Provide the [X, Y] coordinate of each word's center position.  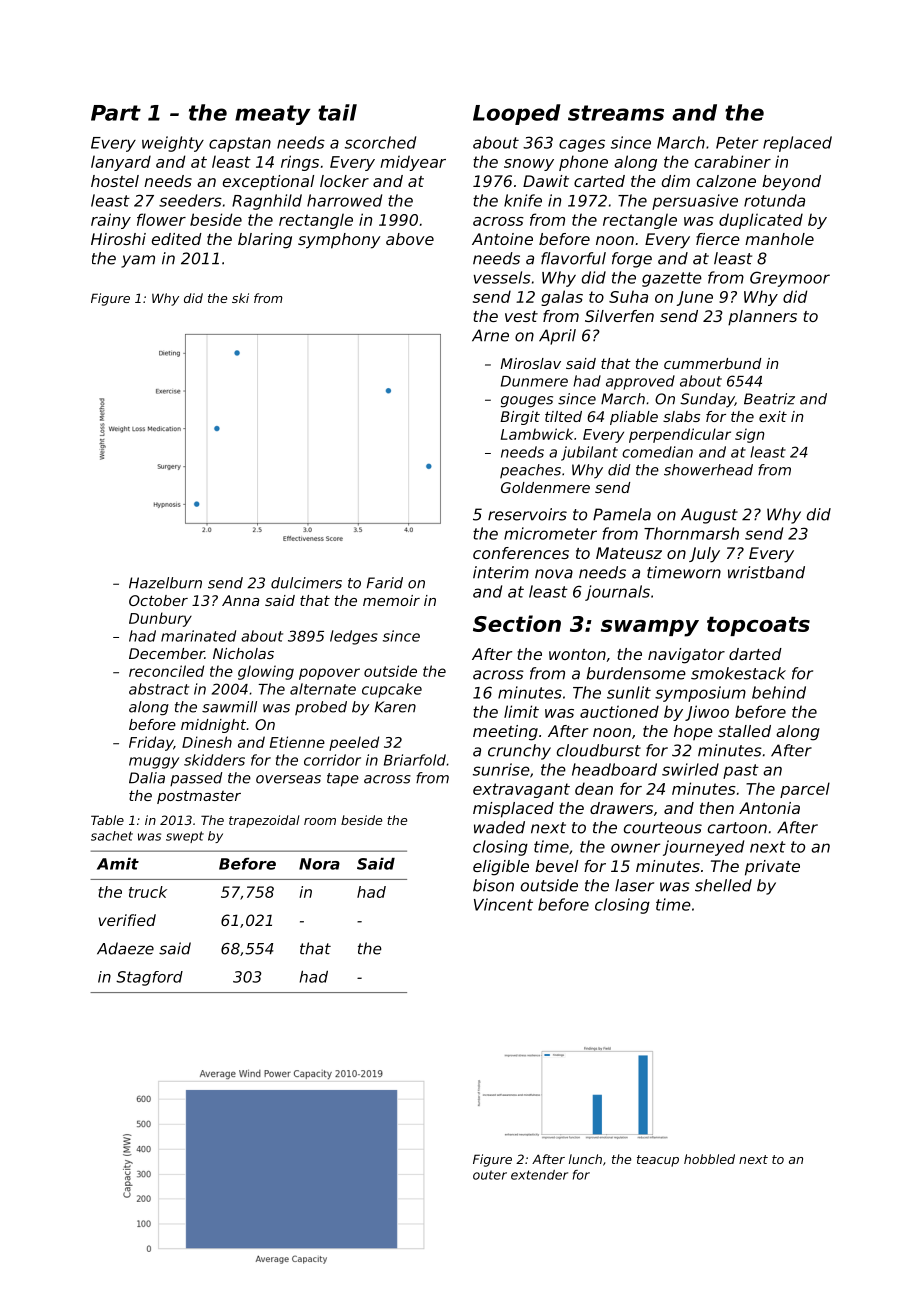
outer [490, 1175]
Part [116, 113]
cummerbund [712, 363]
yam [138, 261]
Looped [517, 114]
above [410, 239]
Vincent [503, 904]
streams [616, 113]
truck [148, 892]
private [772, 868]
